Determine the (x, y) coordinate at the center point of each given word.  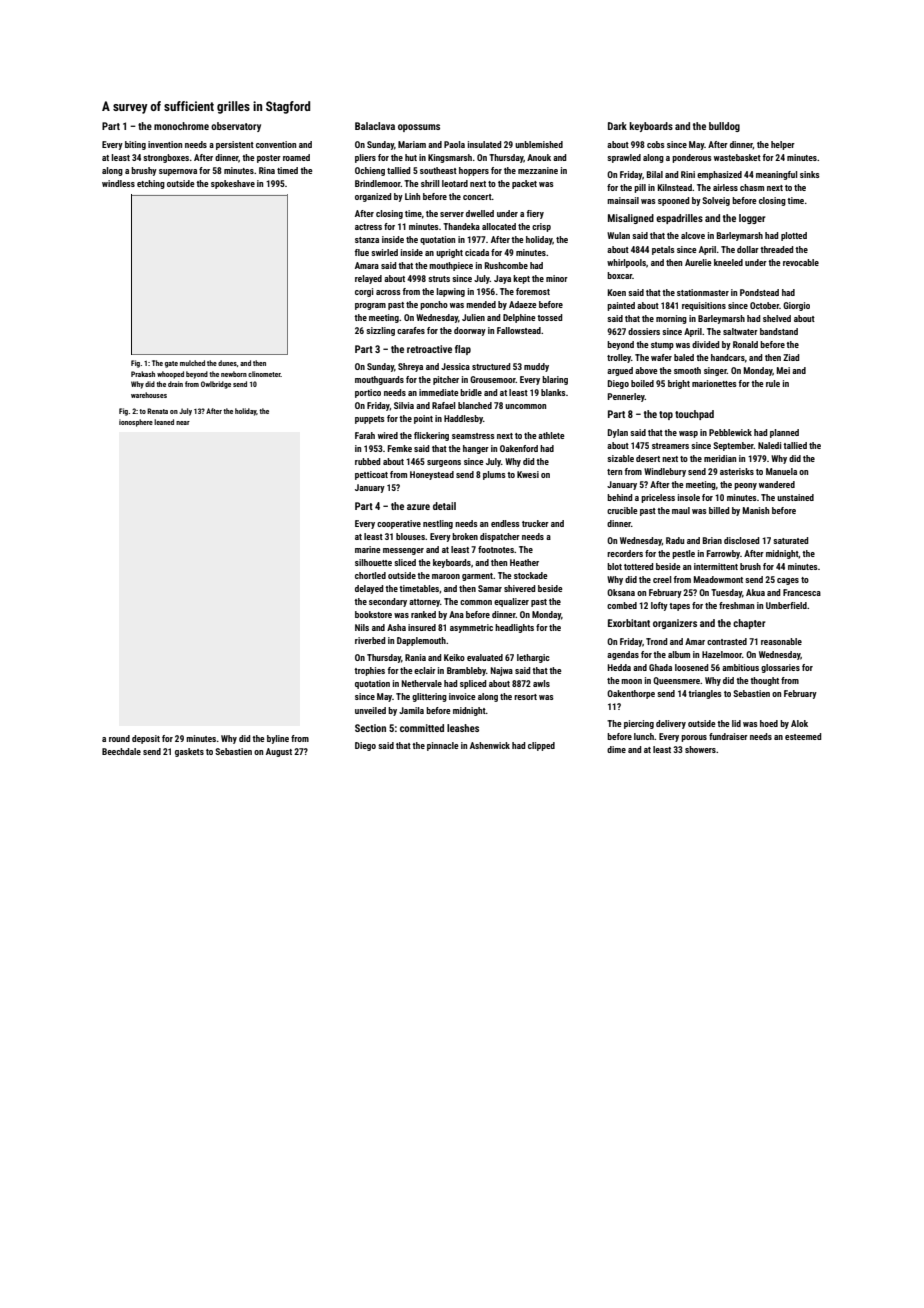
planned (784, 433)
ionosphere (136, 423)
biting (135, 145)
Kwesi (528, 474)
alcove (693, 235)
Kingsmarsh (450, 158)
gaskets (189, 752)
